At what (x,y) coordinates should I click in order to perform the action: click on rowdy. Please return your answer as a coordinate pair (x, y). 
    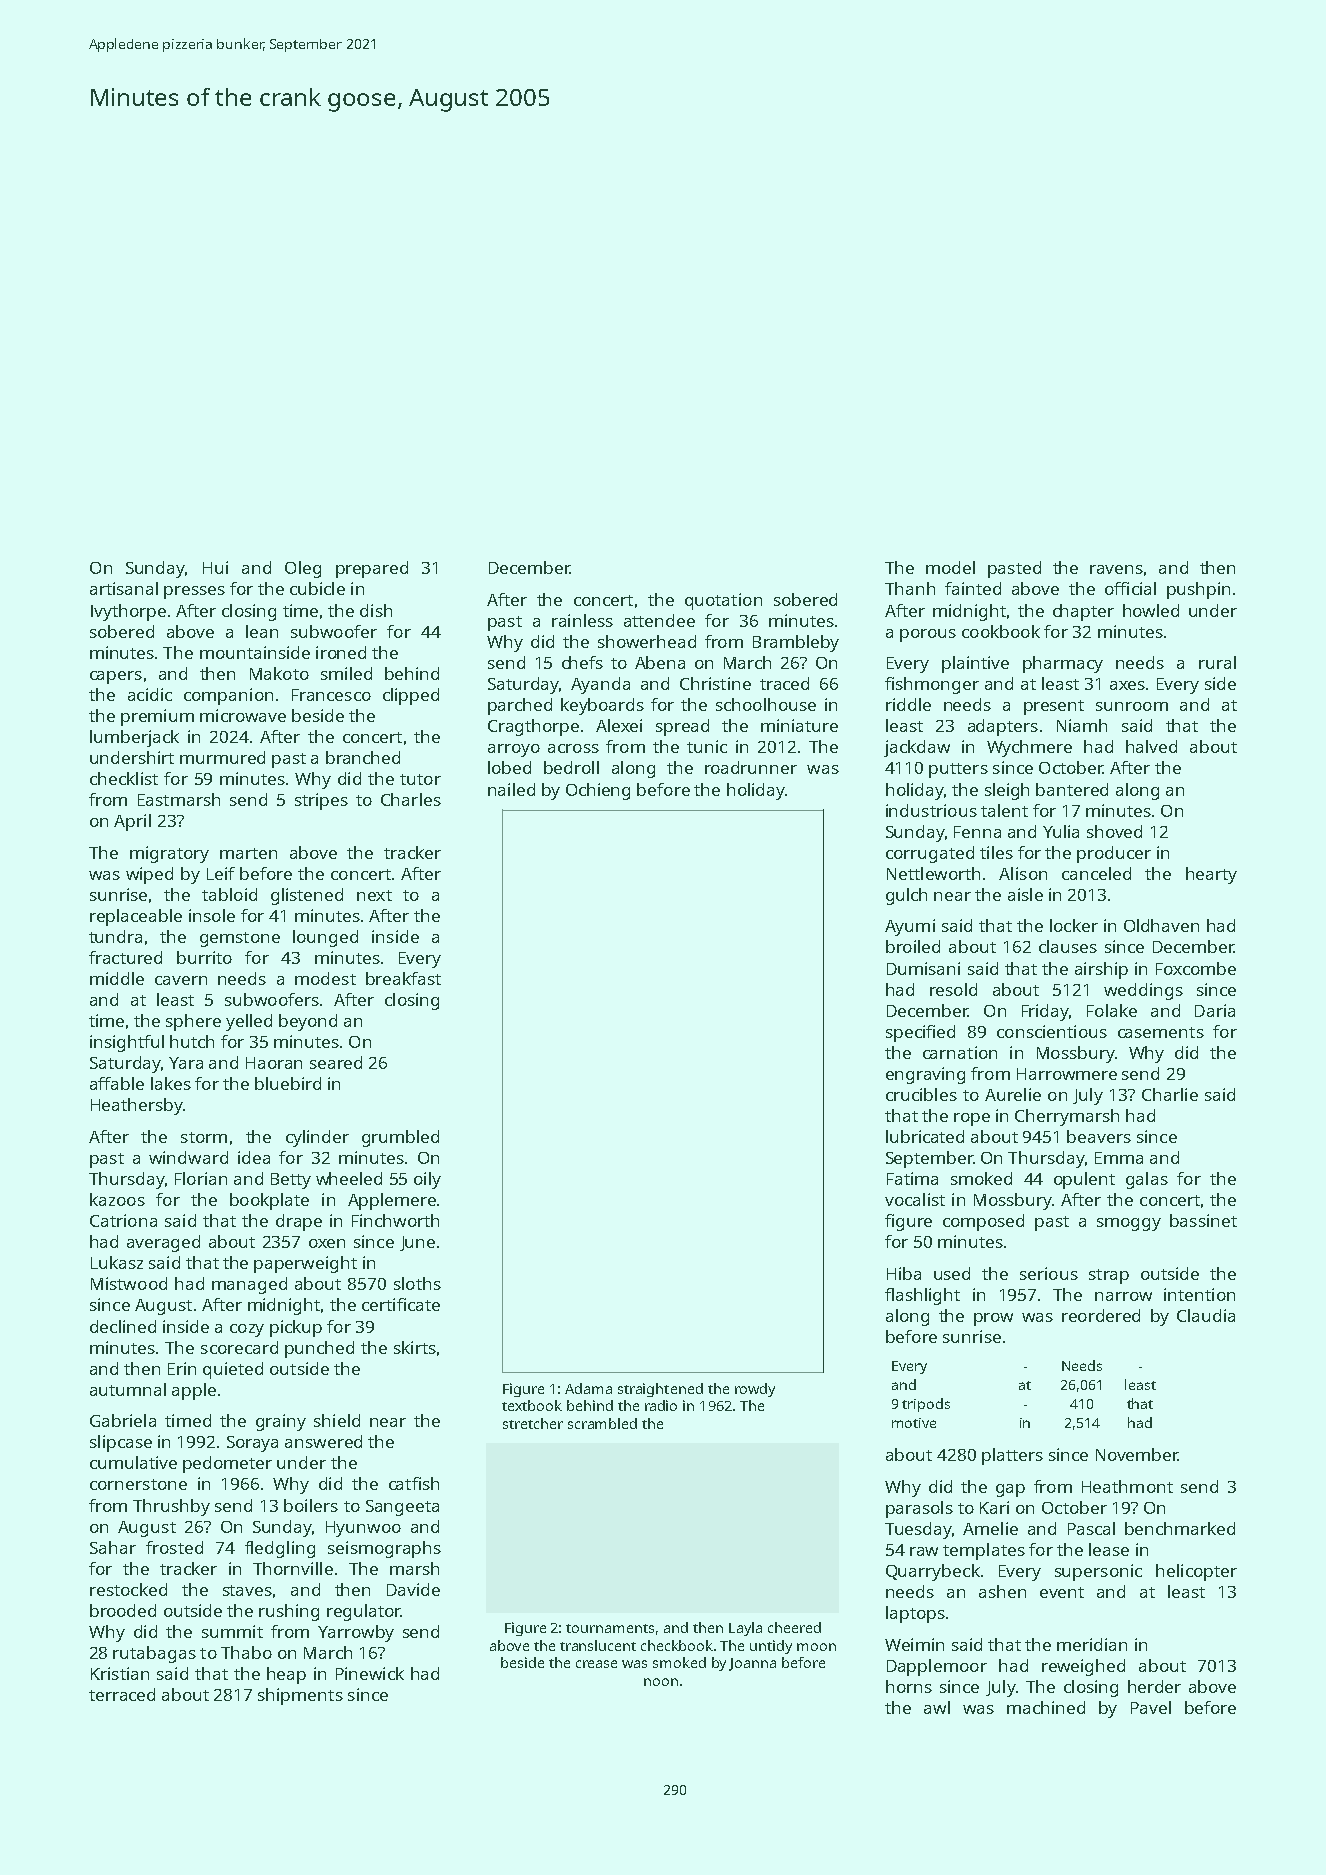
    Looking at the image, I should click on (755, 1390).
